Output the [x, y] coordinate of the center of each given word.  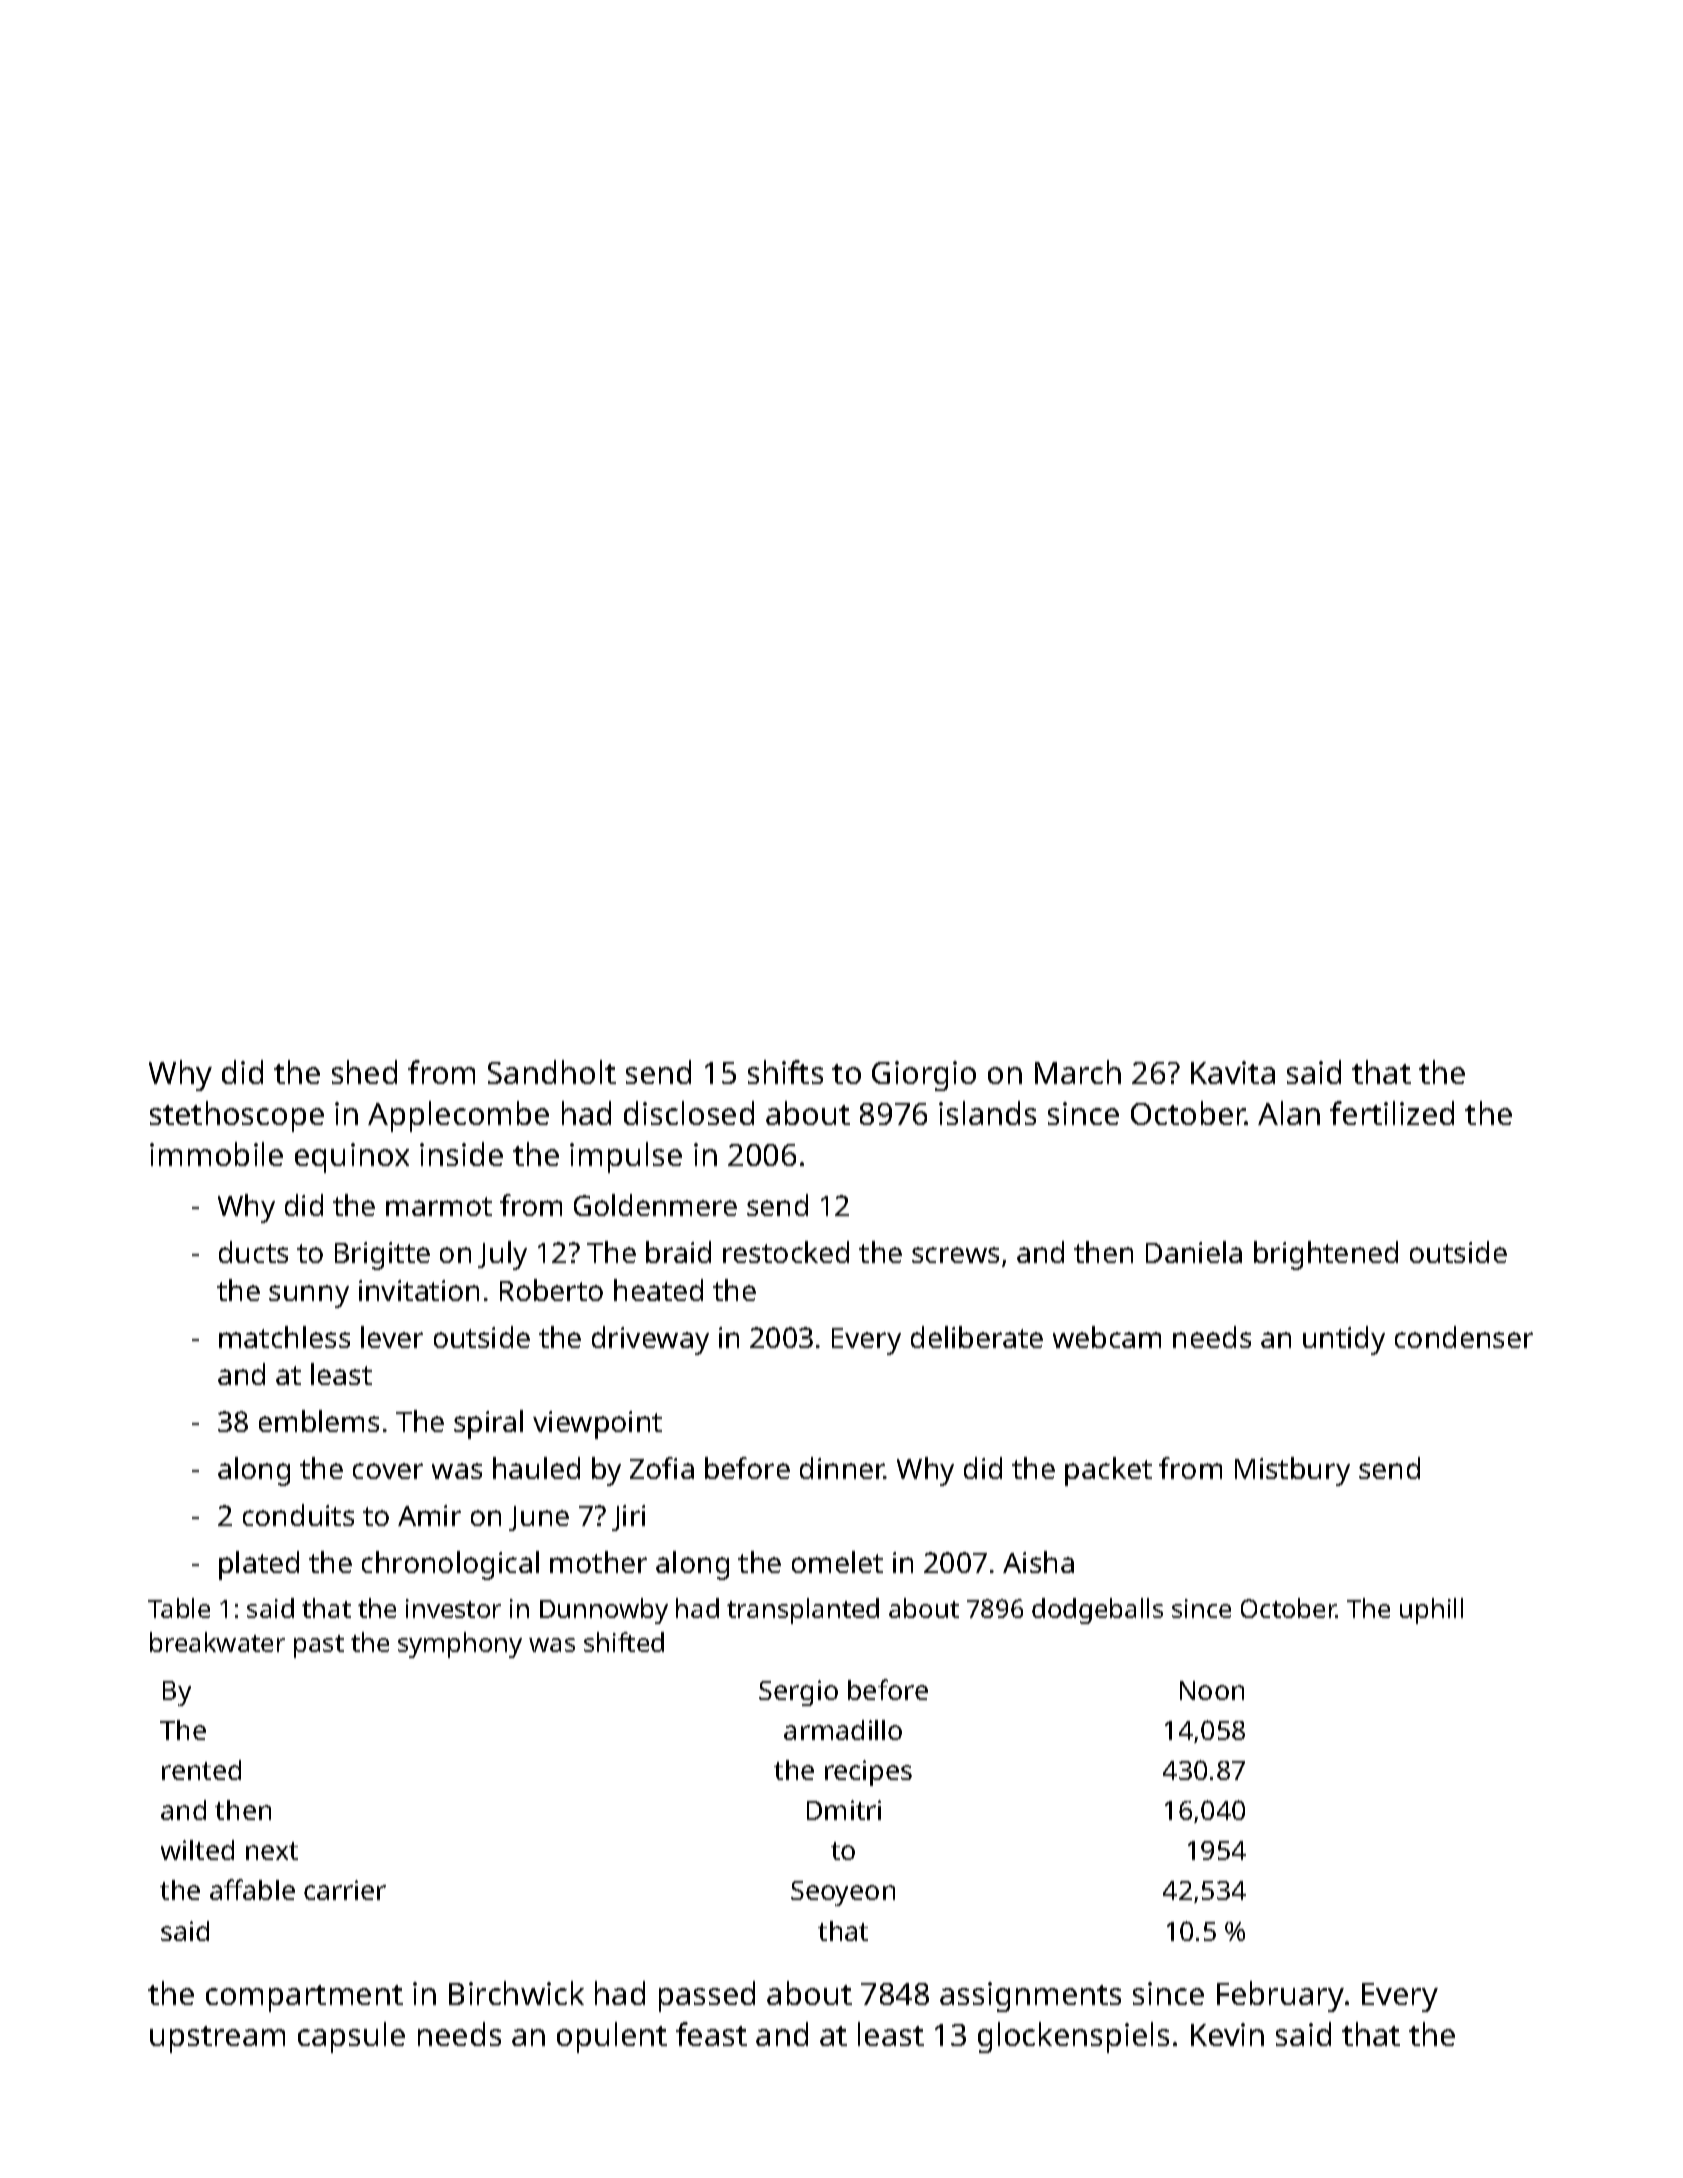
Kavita [1233, 1072]
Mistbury [1292, 1471]
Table [179, 1608]
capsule [351, 2037]
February [1280, 1996]
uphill [1431, 1611]
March [1078, 1072]
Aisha [1038, 1562]
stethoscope [237, 1116]
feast [711, 2034]
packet [1108, 1471]
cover [388, 1471]
